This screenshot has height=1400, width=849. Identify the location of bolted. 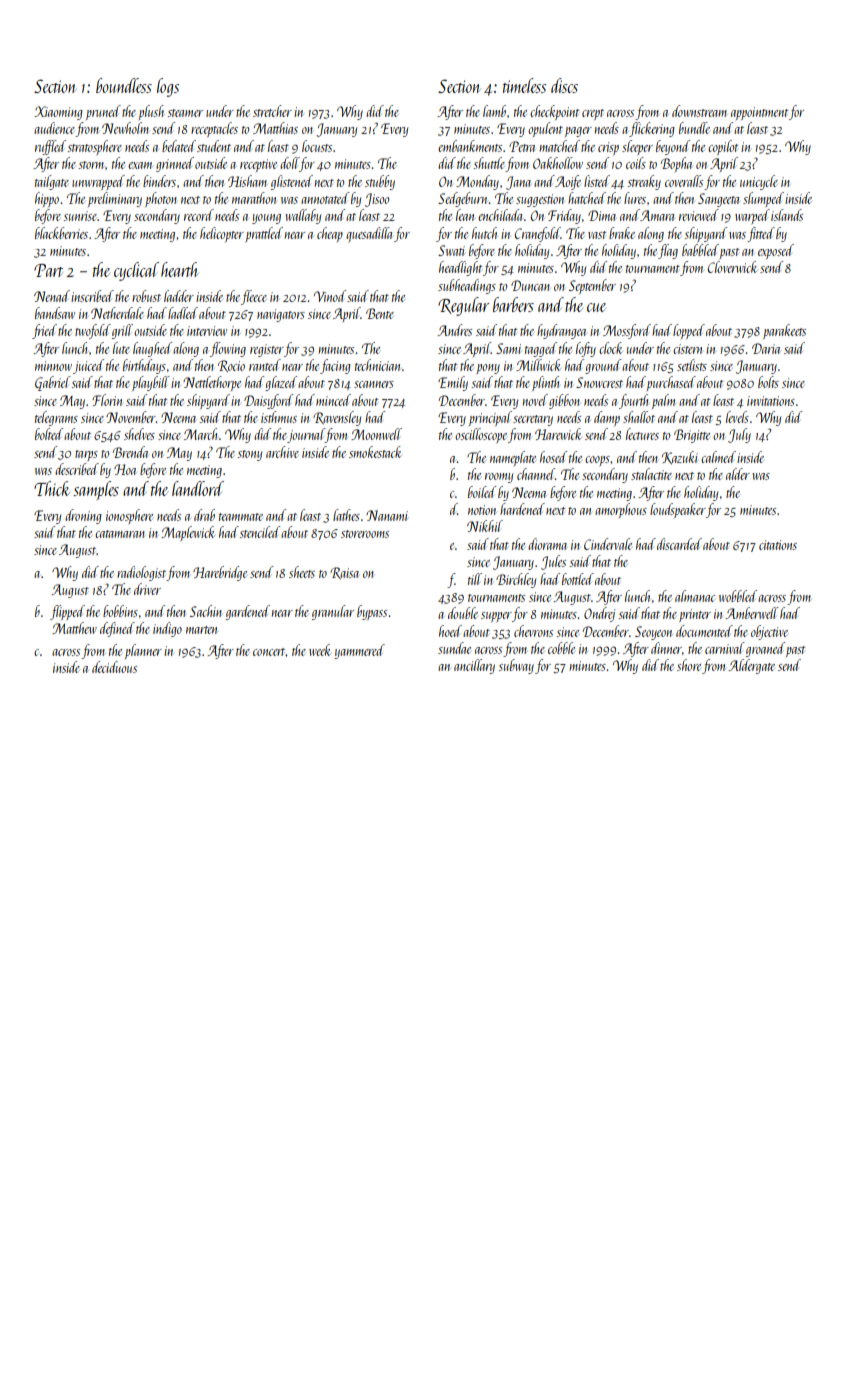
(49, 434).
